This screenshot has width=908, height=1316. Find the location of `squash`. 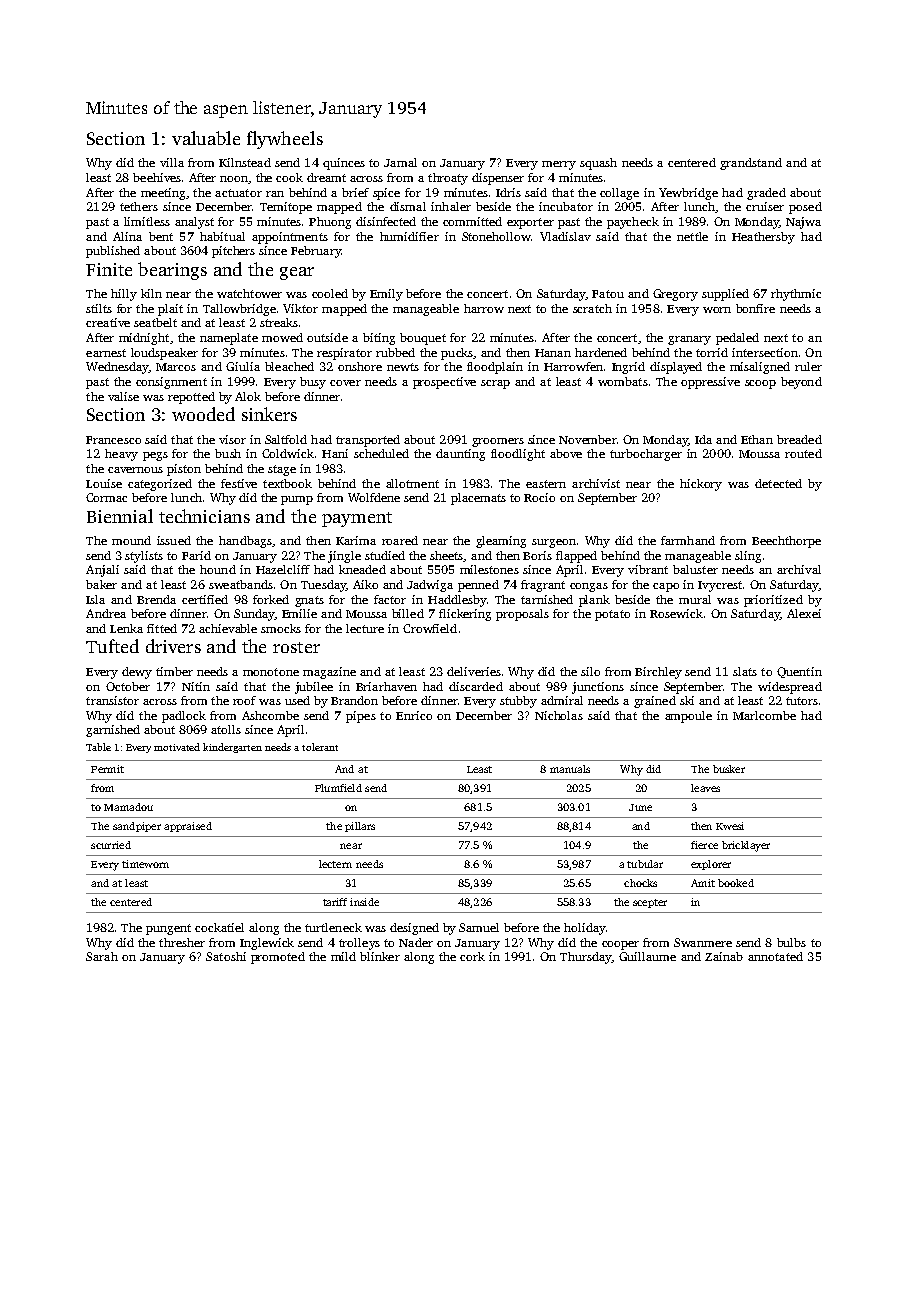

squash is located at coordinates (598, 164).
